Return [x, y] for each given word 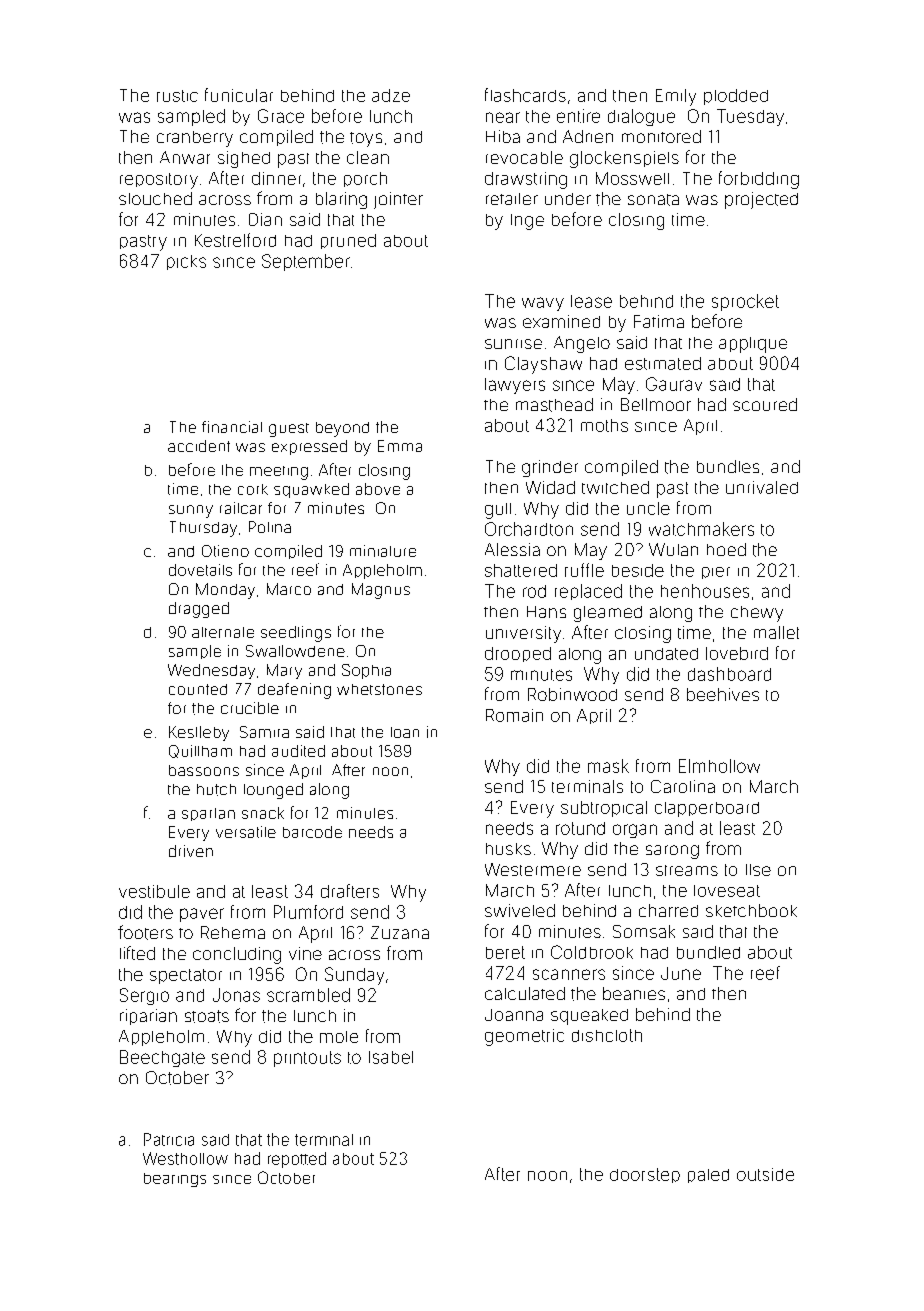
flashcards [525, 95]
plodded [736, 97]
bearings [175, 1180]
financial [232, 427]
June [681, 973]
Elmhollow [719, 766]
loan [405, 732]
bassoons [204, 770]
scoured [765, 404]
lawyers [515, 386]
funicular [239, 95]
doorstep [645, 1175]
